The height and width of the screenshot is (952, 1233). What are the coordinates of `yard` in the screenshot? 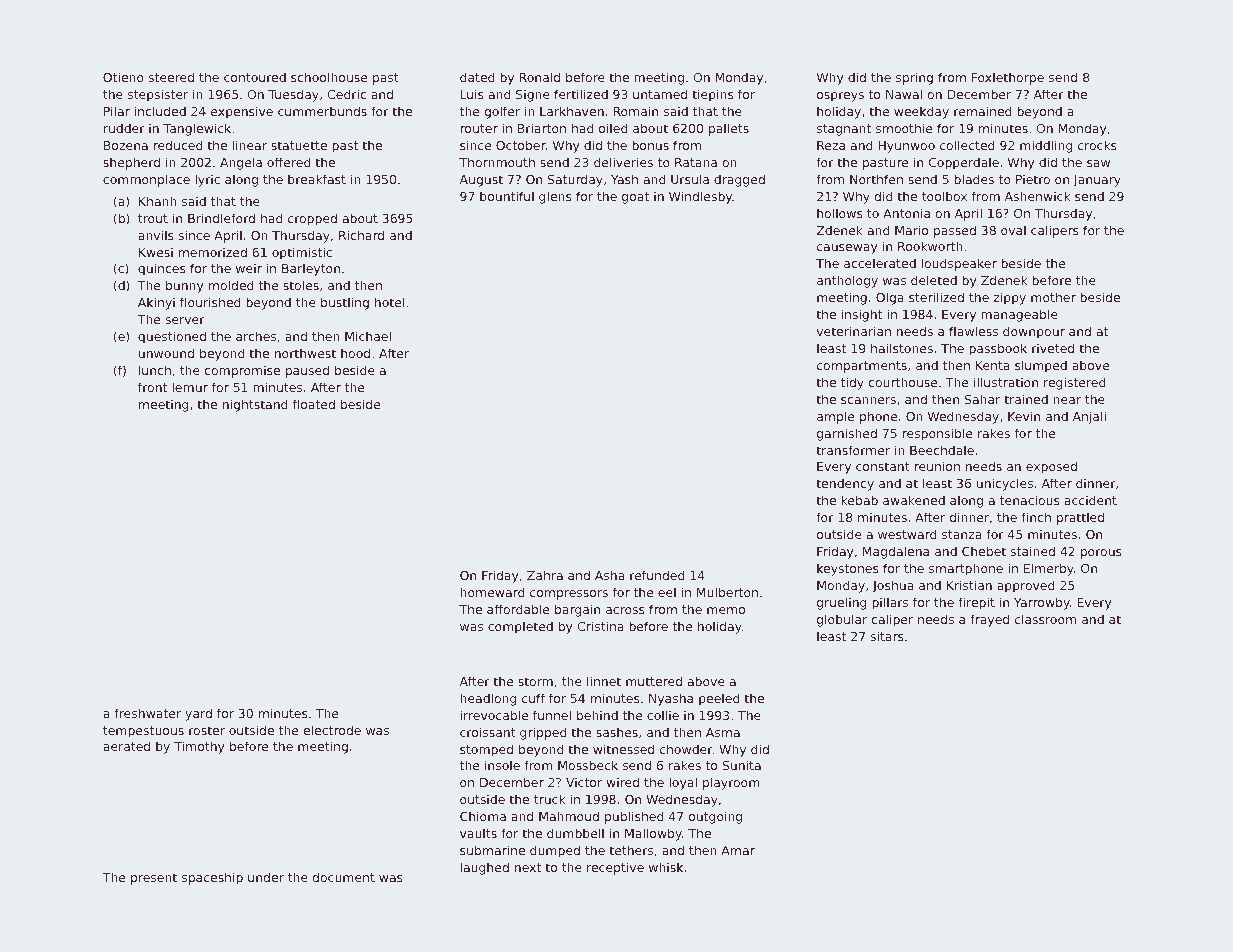 It's located at (198, 714).
